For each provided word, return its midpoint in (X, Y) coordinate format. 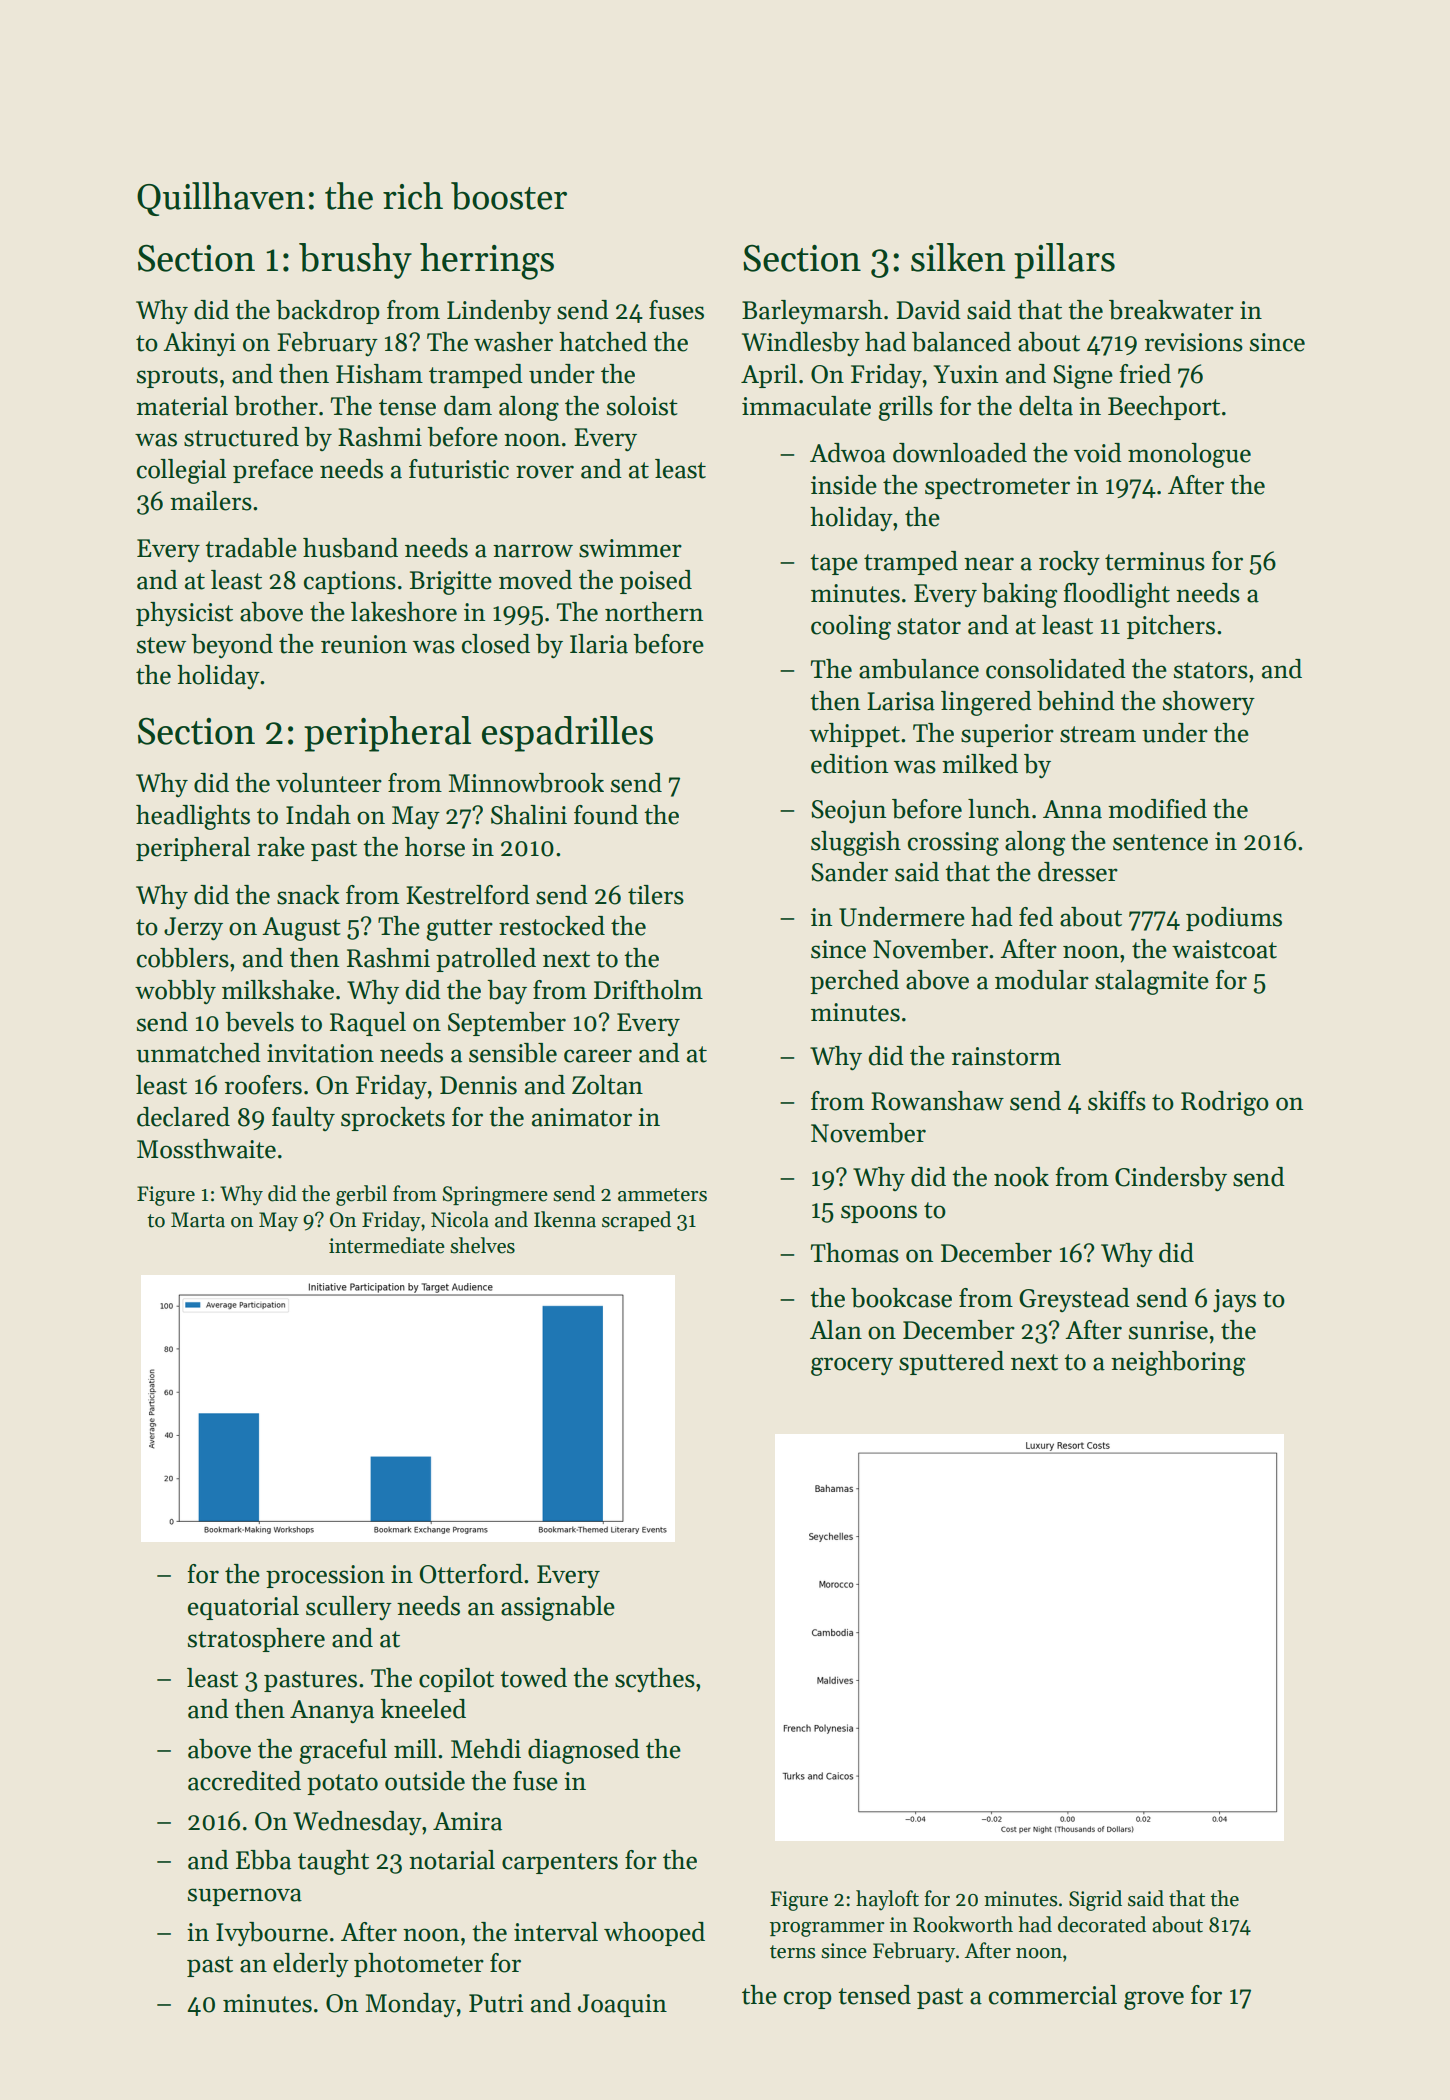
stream (1098, 734)
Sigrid (1095, 1900)
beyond (232, 646)
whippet (855, 735)
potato (342, 1784)
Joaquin (622, 2005)
